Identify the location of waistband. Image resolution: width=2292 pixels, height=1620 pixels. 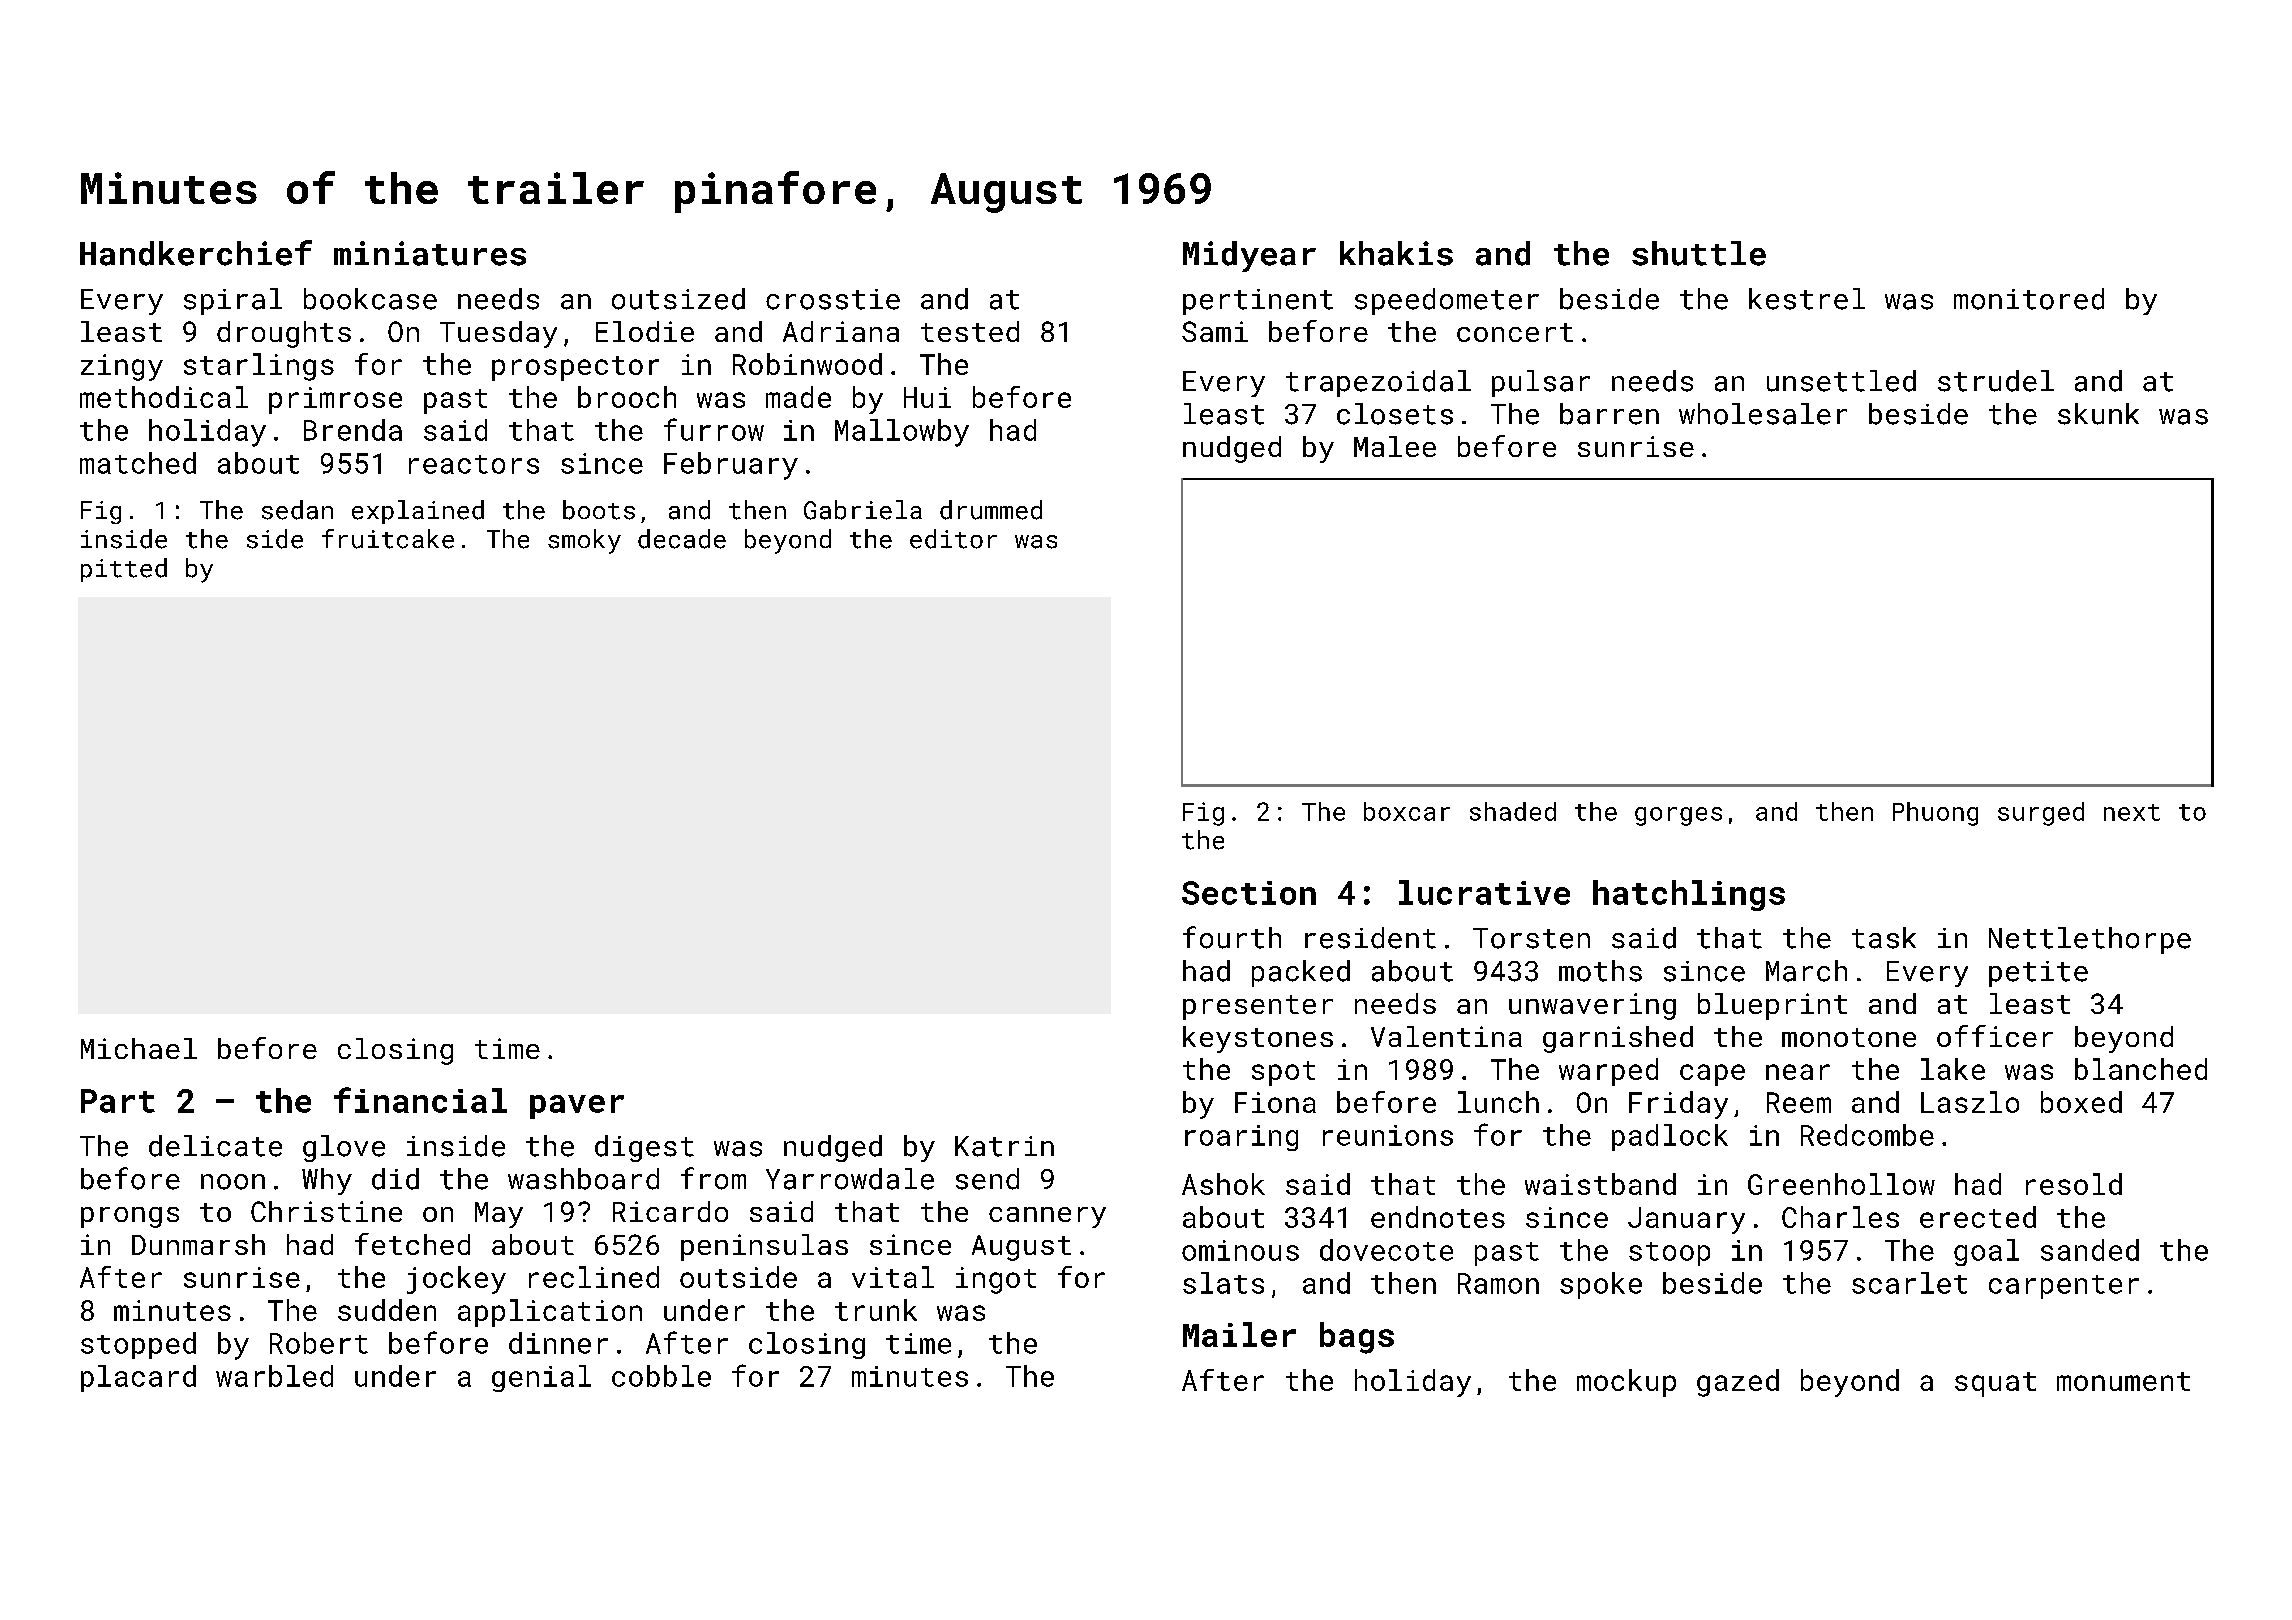
(1600, 1184).
